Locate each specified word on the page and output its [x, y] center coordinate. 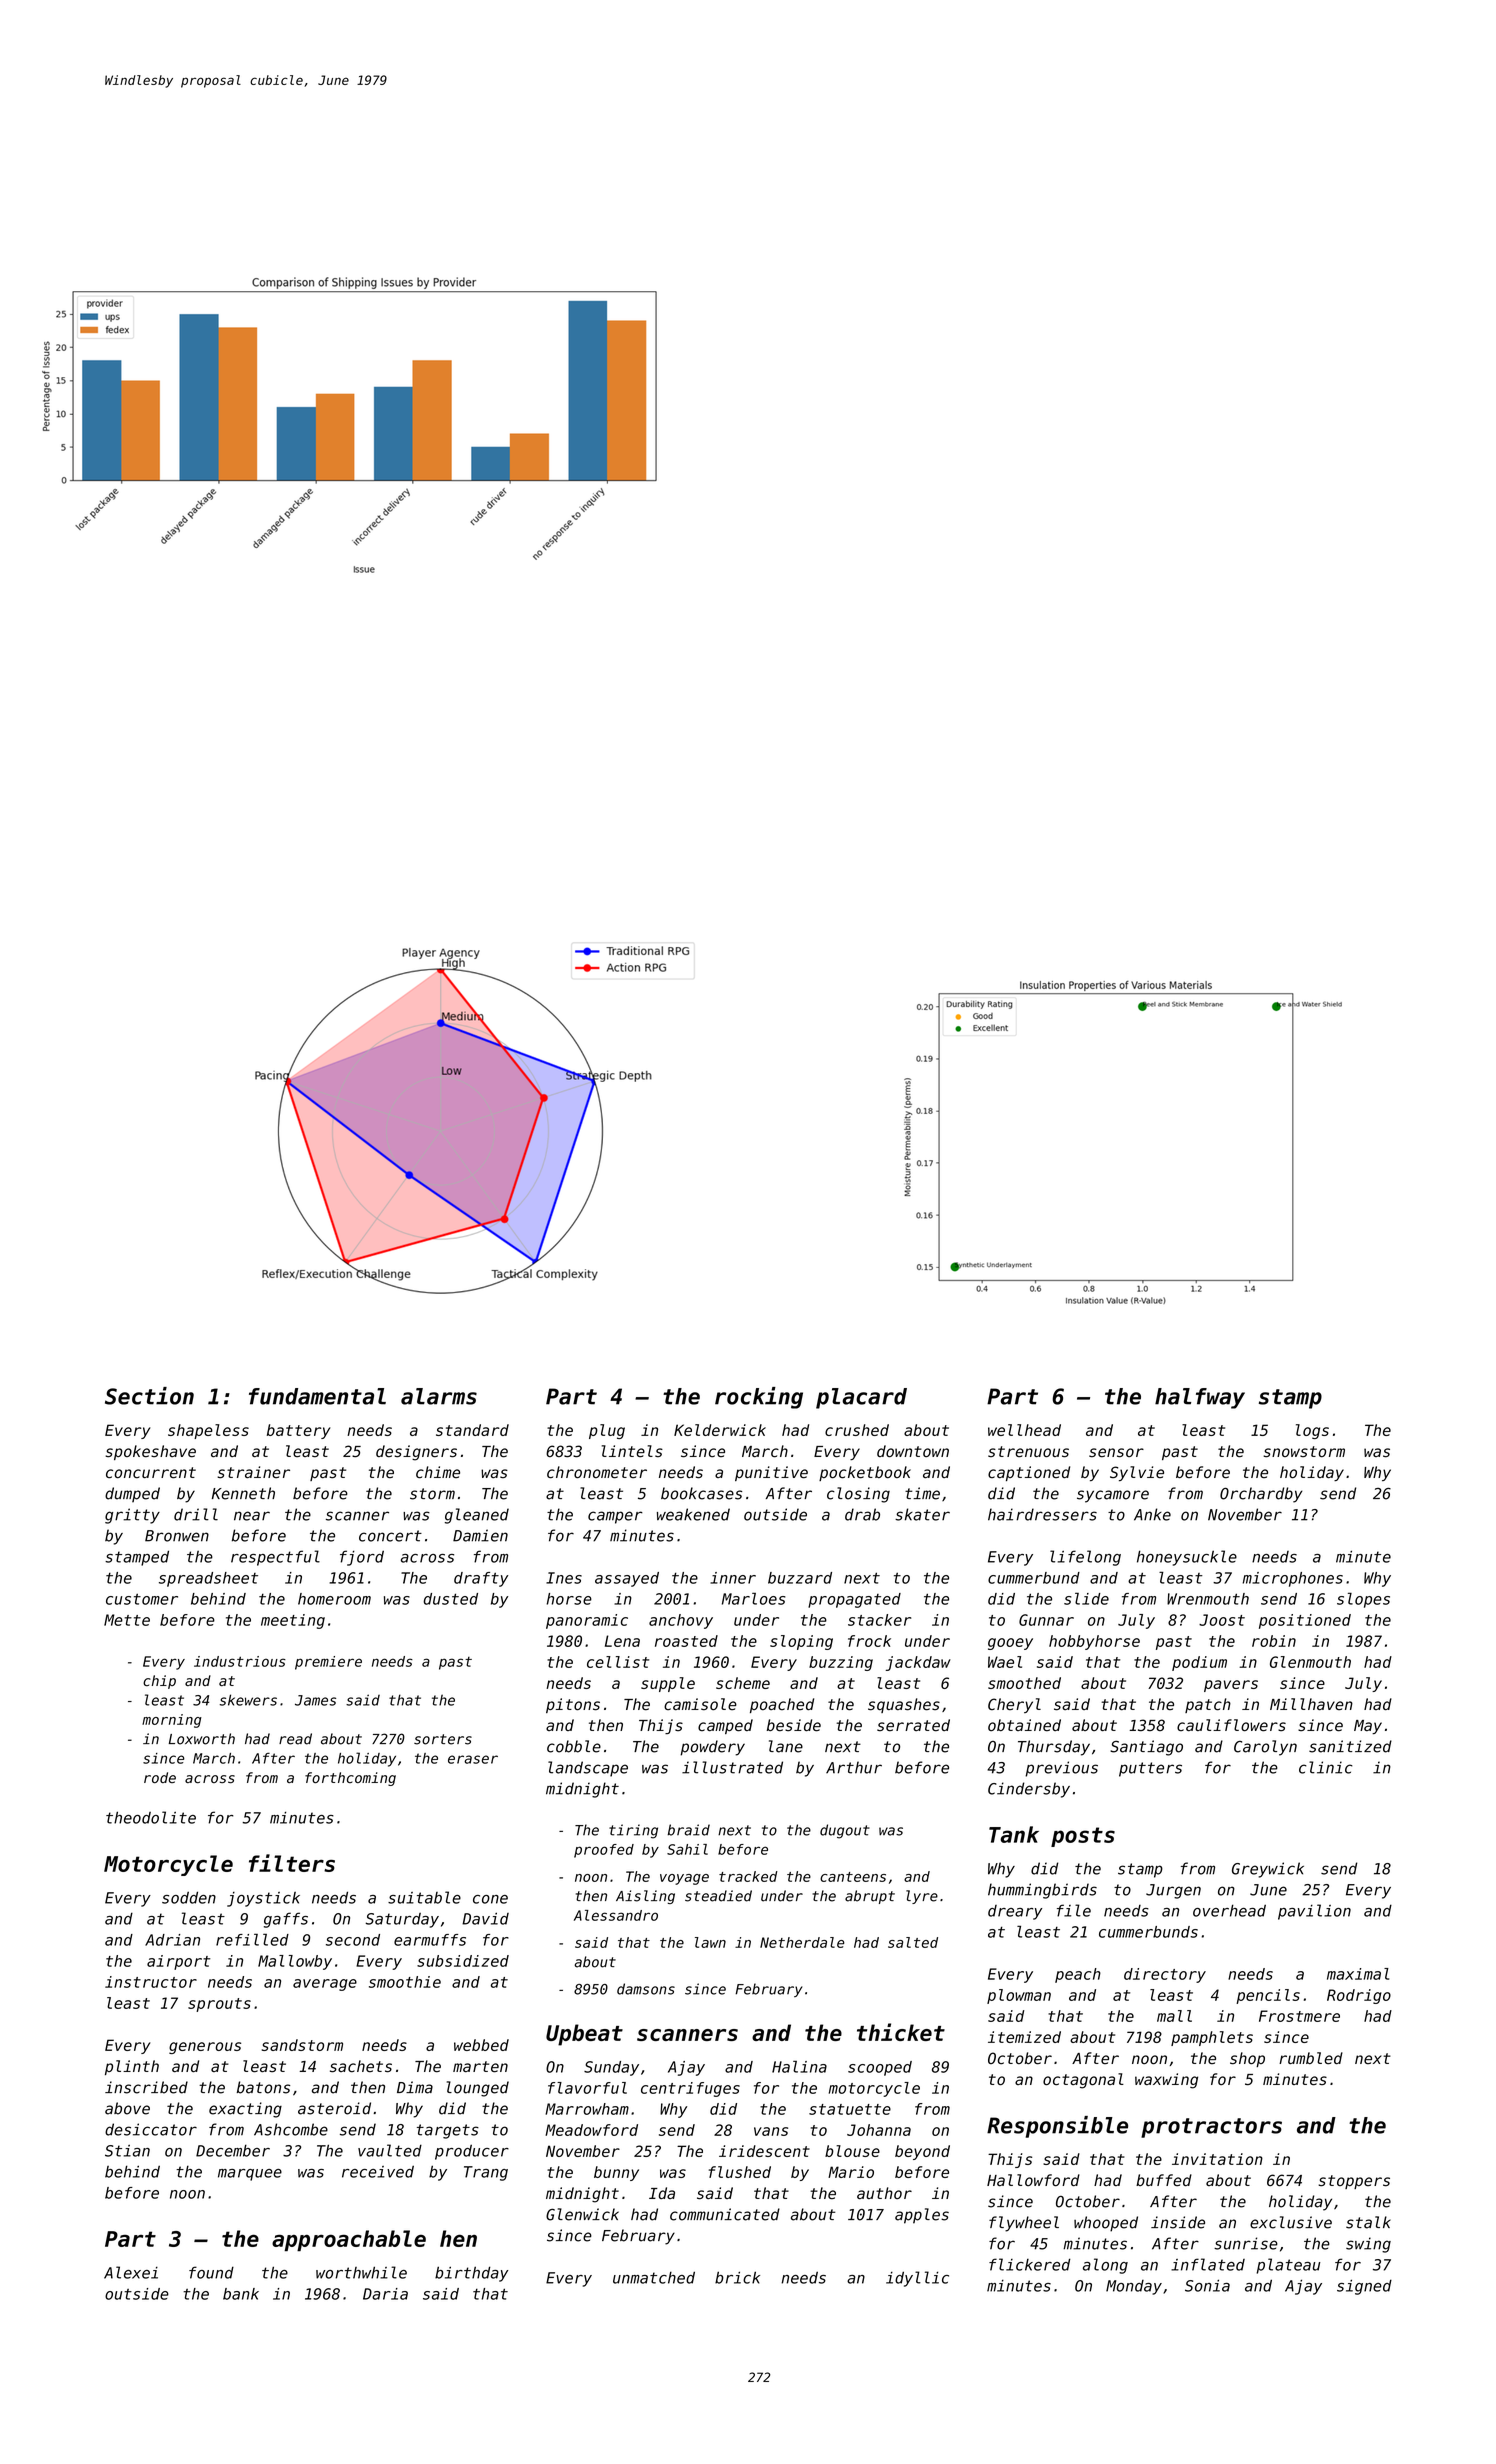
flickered [1030, 2264]
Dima [415, 2087]
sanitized [1350, 1746]
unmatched [654, 2277]
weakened [693, 1514]
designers [416, 1453]
